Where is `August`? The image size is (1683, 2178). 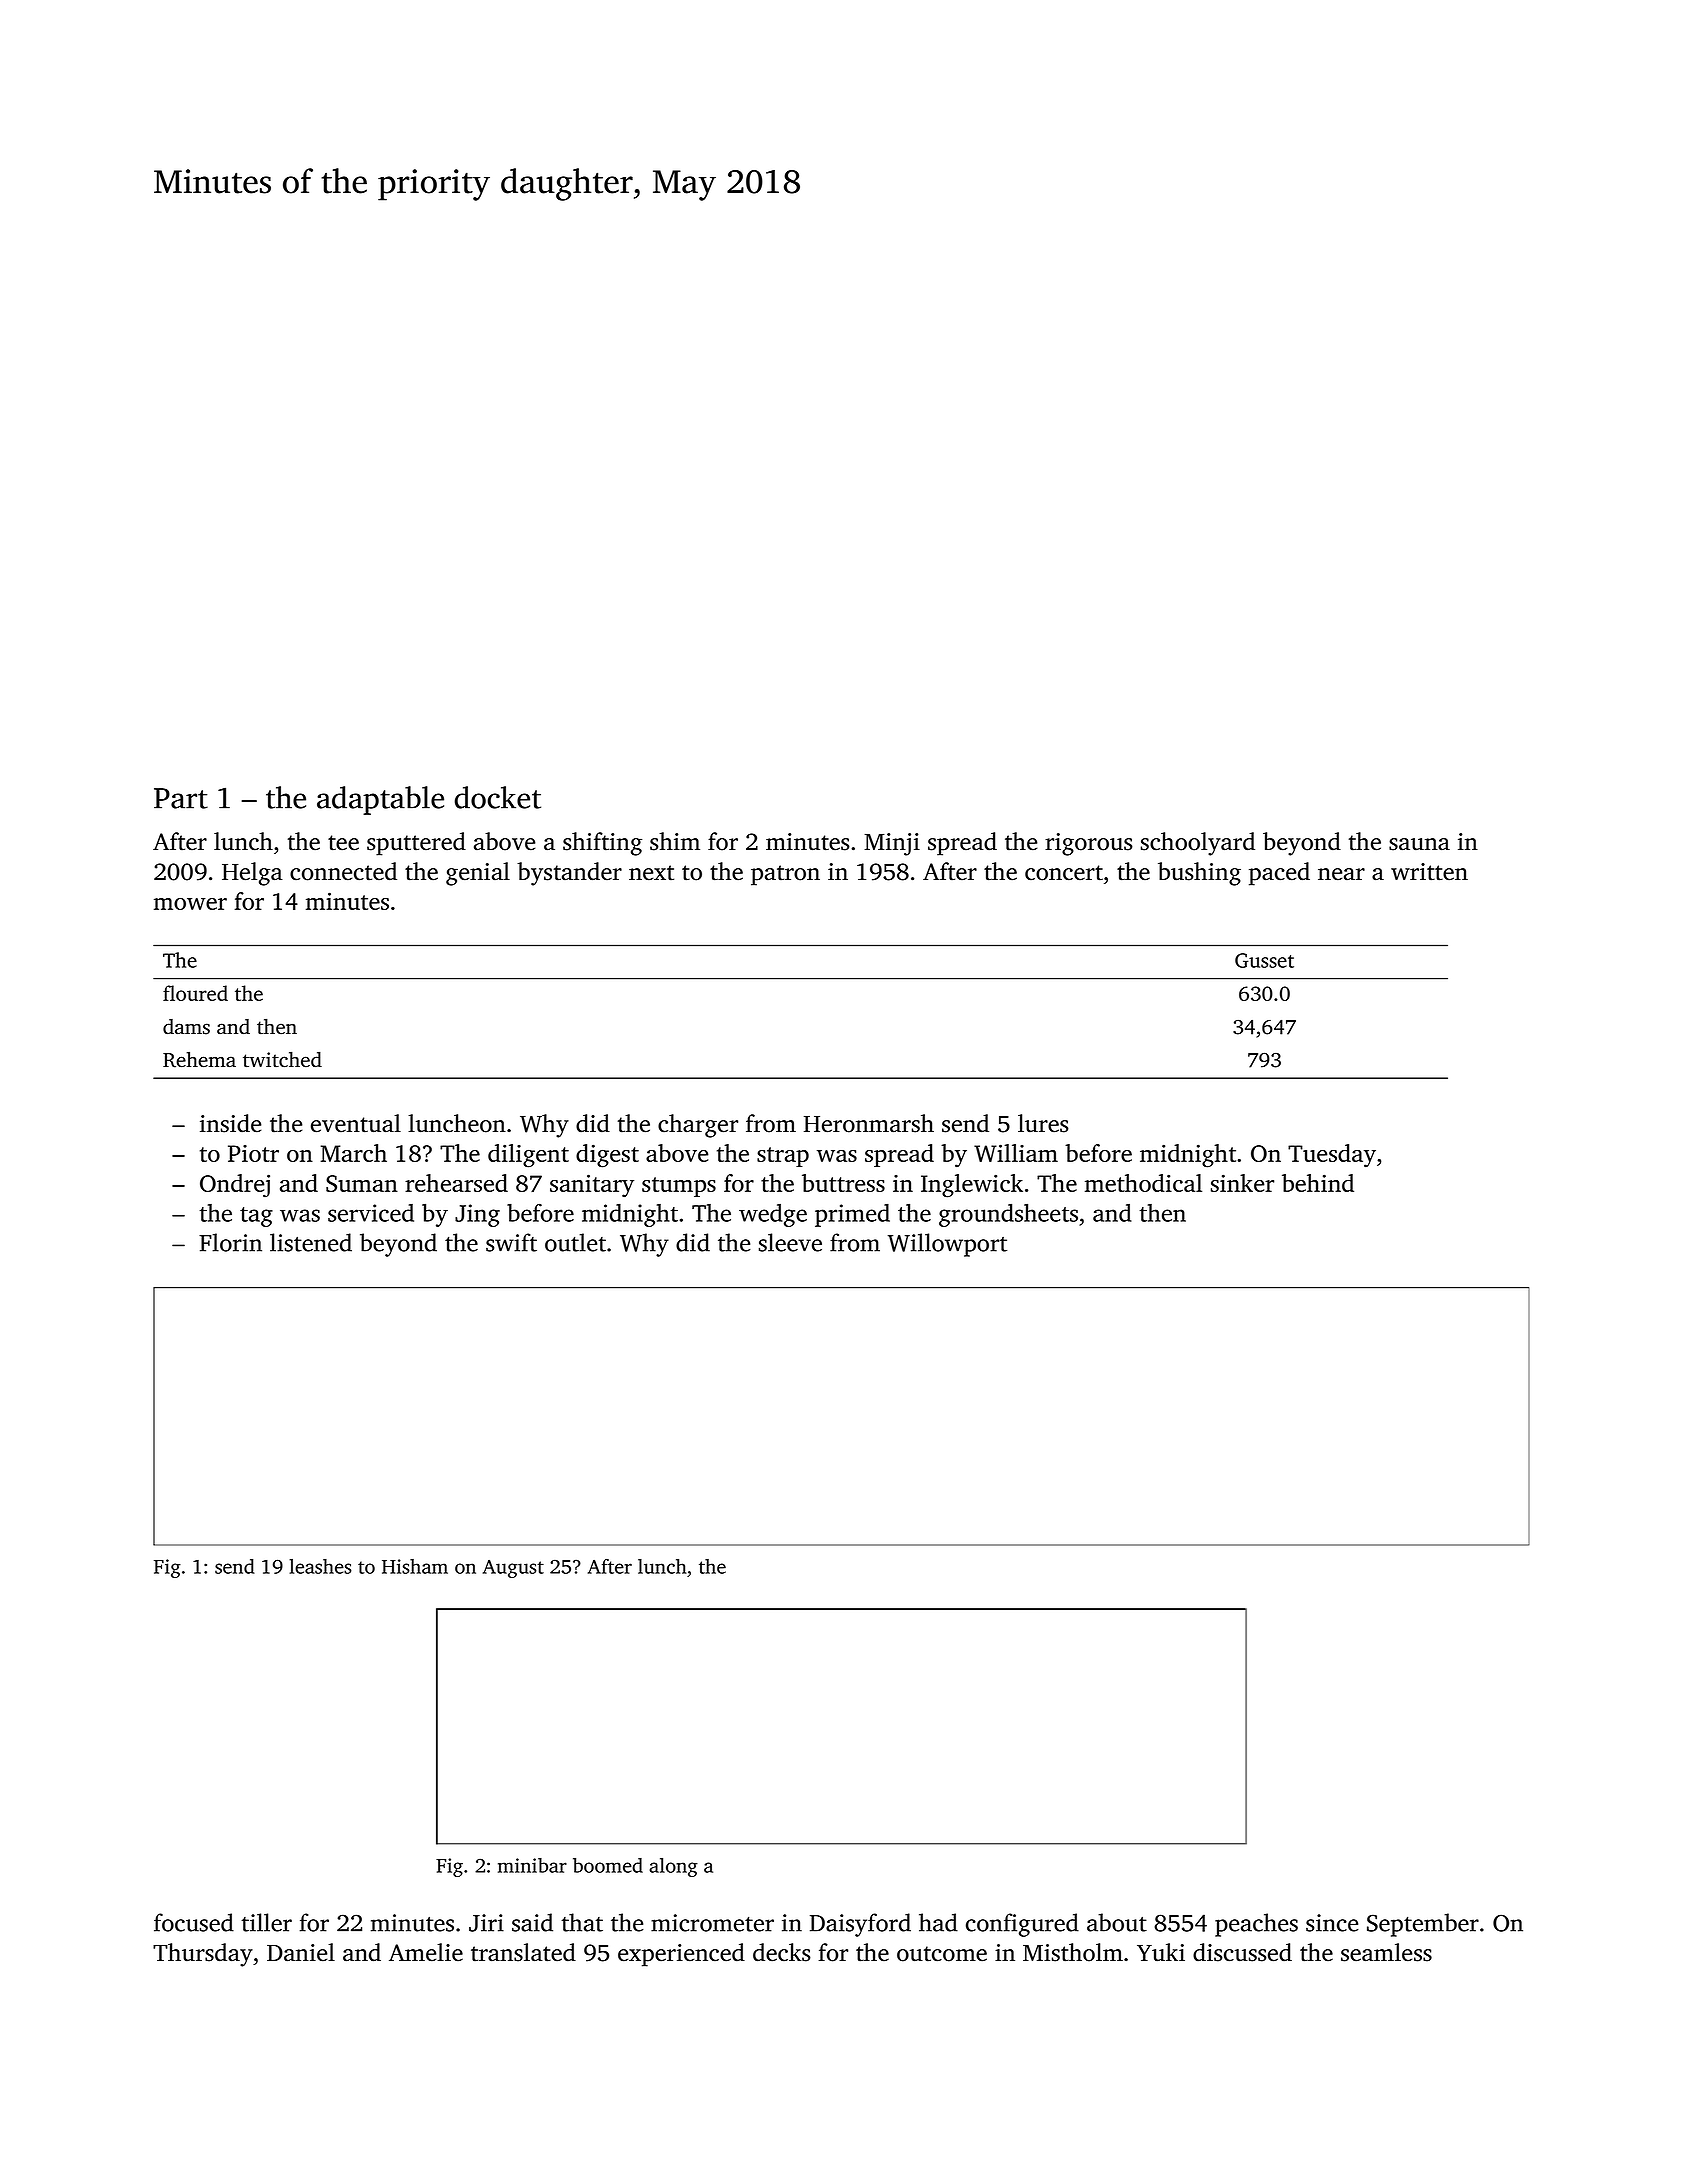 August is located at coordinates (513, 1569).
